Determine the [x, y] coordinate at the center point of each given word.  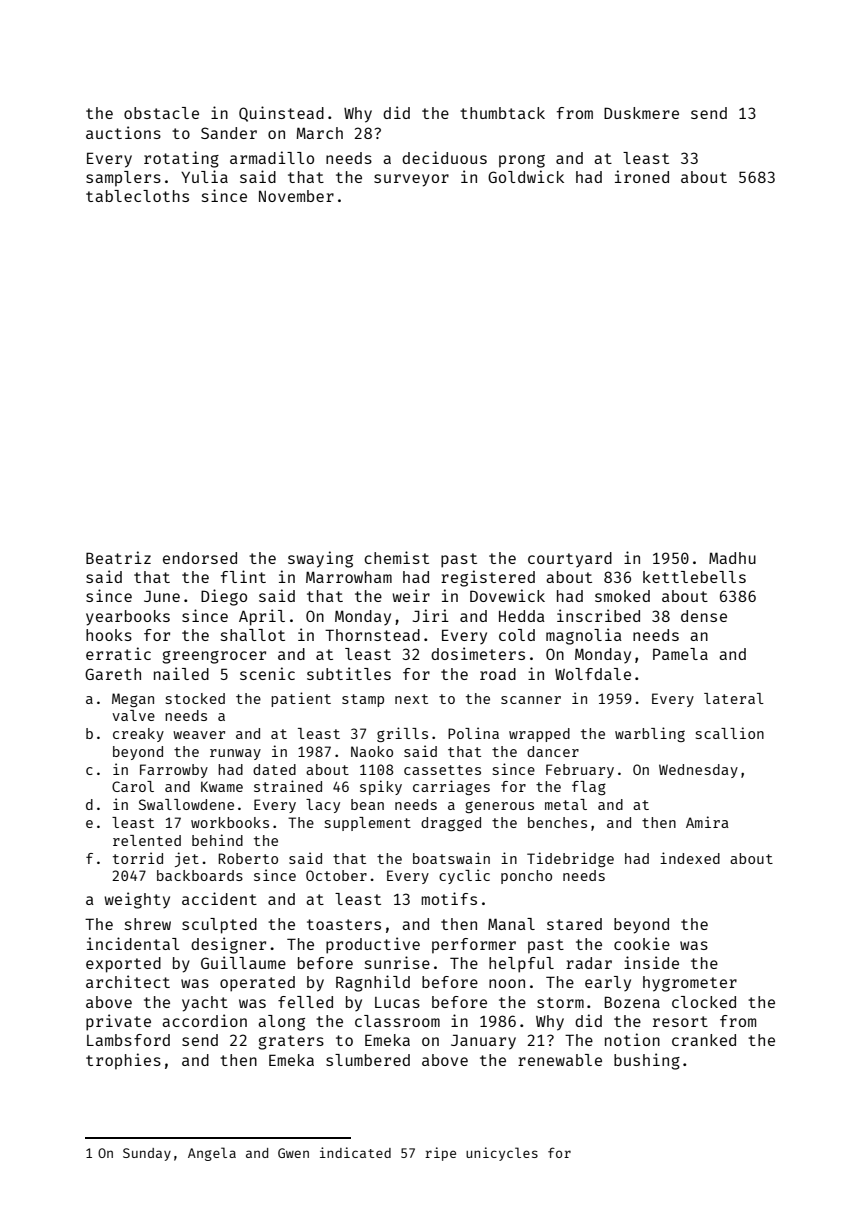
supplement [368, 824]
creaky [138, 735]
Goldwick [526, 176]
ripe [440, 1154]
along [281, 1023]
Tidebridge [570, 859]
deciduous [444, 157]
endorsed [200, 558]
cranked [704, 1040]
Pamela [680, 654]
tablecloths [137, 196]
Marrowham [349, 577]
